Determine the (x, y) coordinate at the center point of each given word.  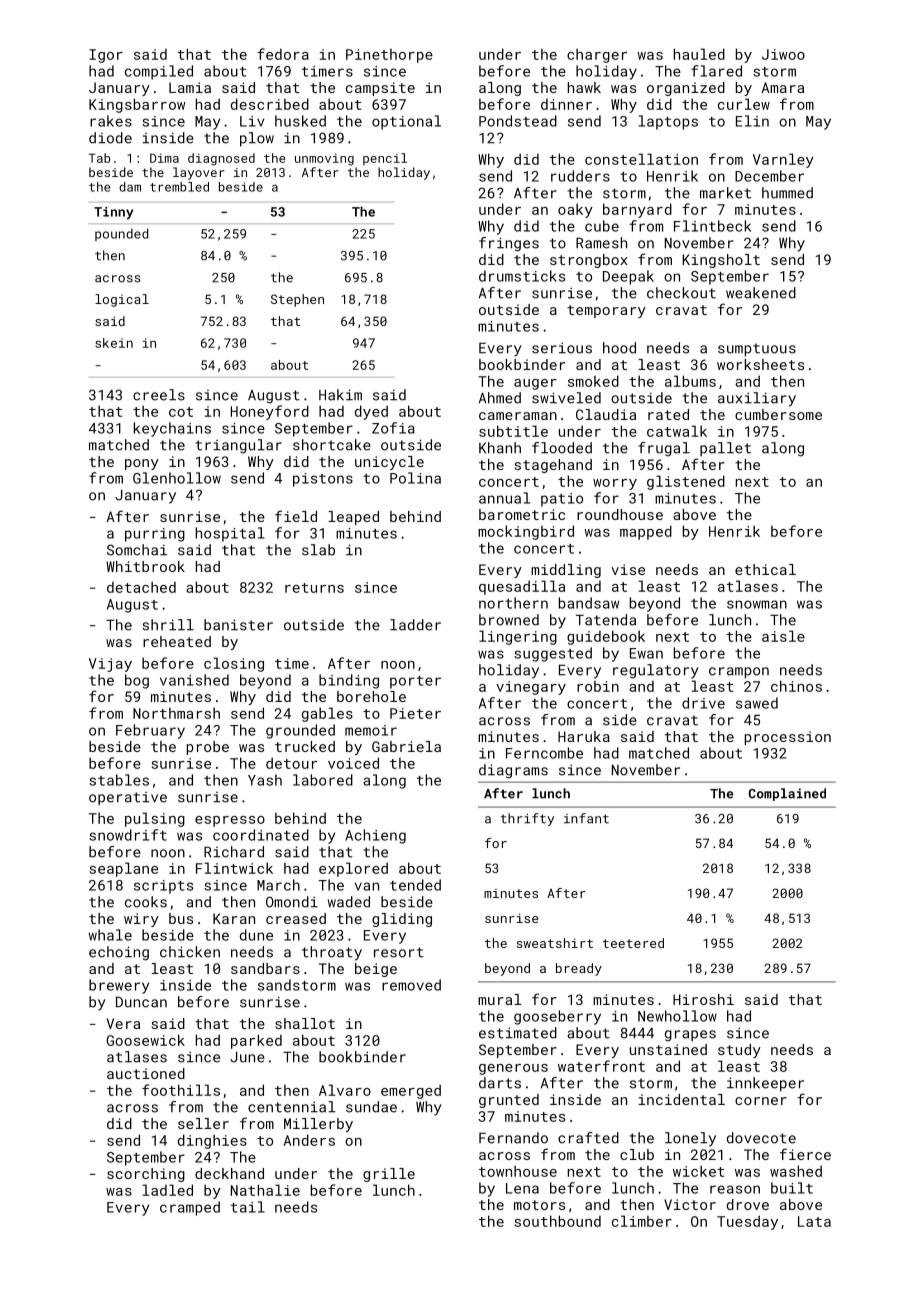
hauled (699, 54)
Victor (690, 1204)
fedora (283, 54)
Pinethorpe (389, 56)
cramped (190, 1208)
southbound (557, 1221)
